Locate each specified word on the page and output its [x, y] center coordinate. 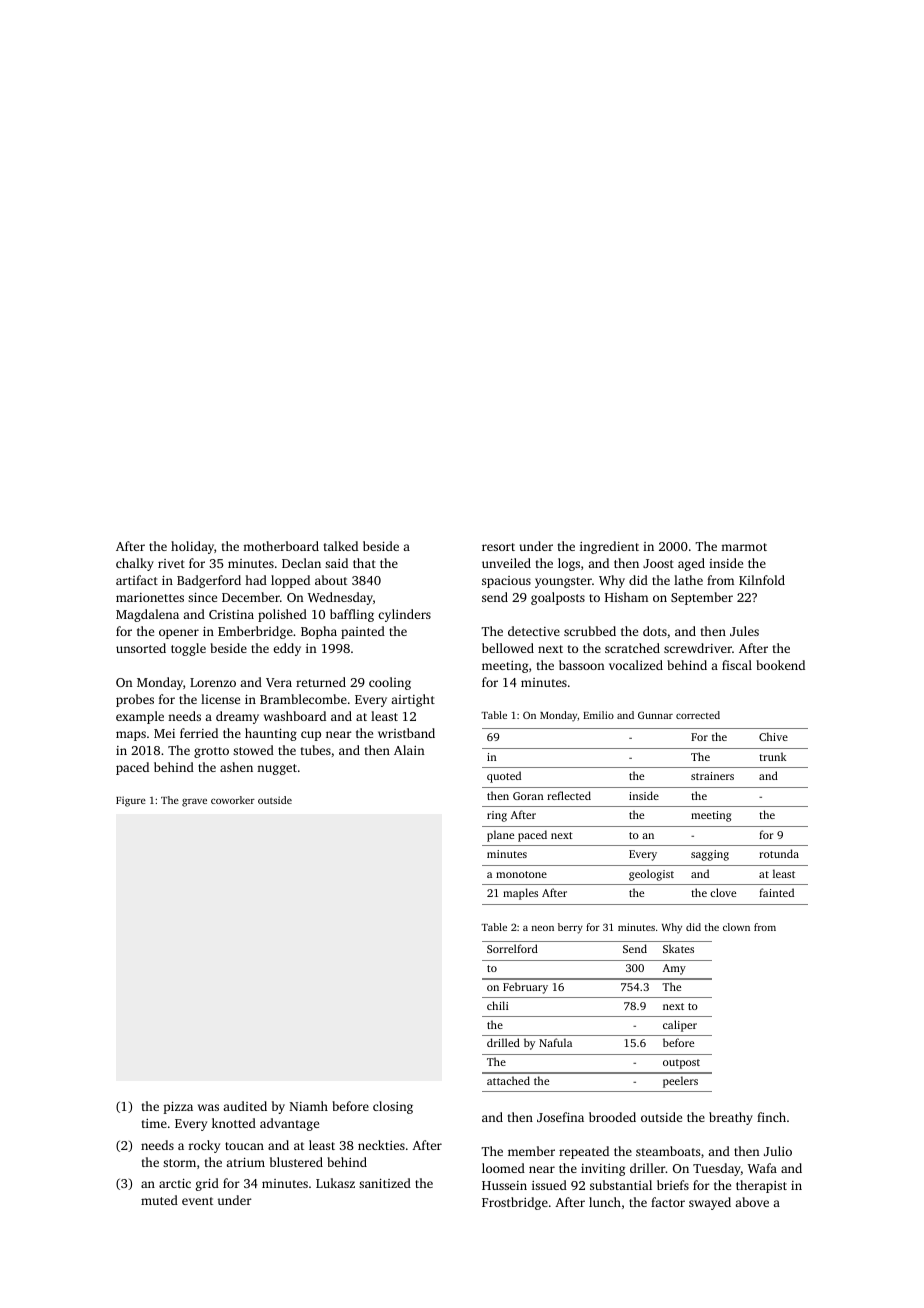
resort [498, 547]
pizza [178, 1108]
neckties [381, 1145]
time [154, 1123]
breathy [731, 1118]
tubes [316, 750]
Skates [678, 948]
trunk [772, 756]
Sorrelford [512, 948]
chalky [135, 564]
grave [194, 802]
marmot [744, 547]
